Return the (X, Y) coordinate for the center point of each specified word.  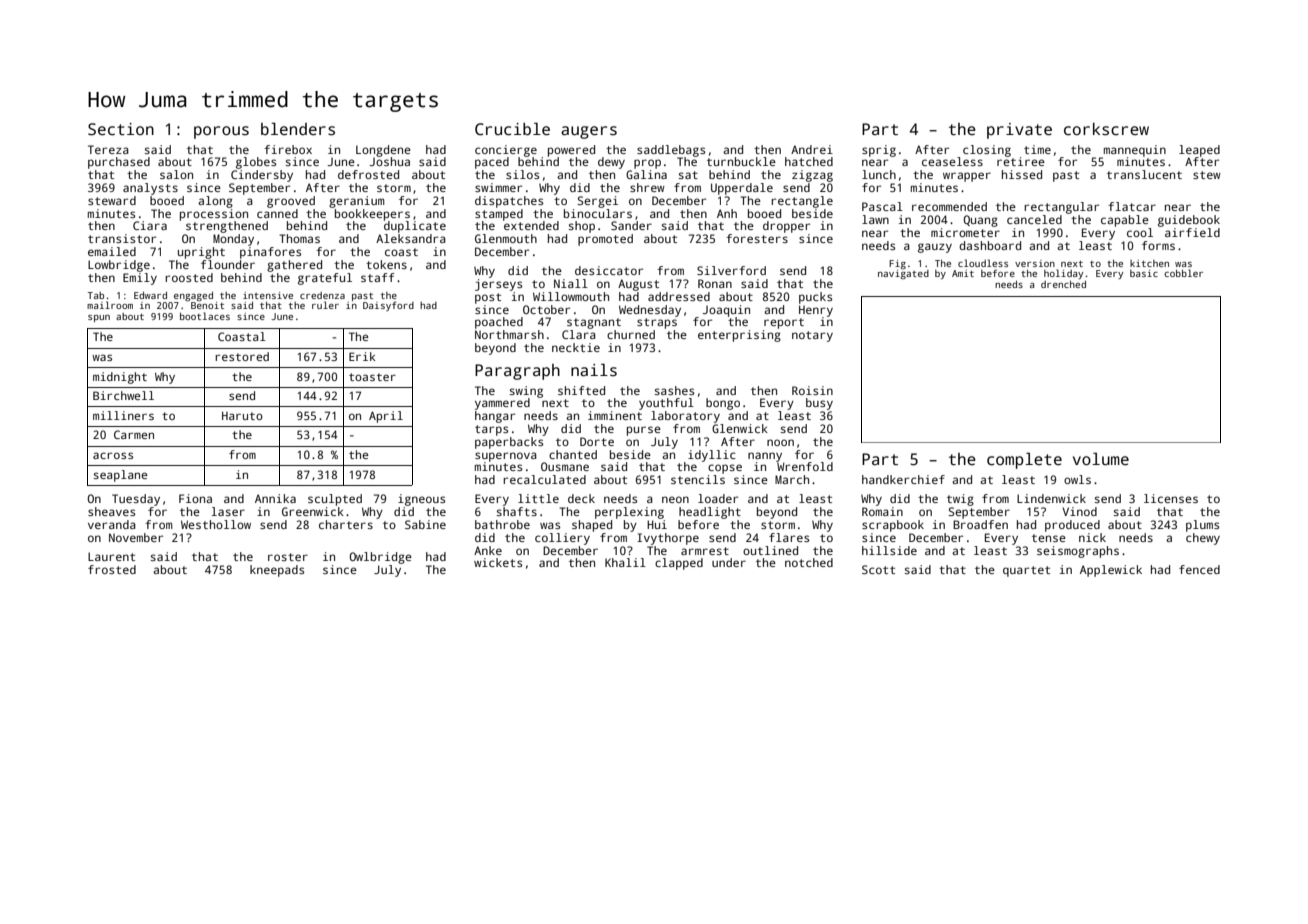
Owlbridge (380, 558)
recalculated (544, 479)
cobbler (1183, 273)
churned (631, 334)
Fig (897, 264)
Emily (140, 279)
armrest (705, 551)
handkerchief (903, 479)
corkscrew (1106, 129)
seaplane (120, 476)
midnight (120, 378)
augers (589, 132)
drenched (1063, 284)
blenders (298, 129)
